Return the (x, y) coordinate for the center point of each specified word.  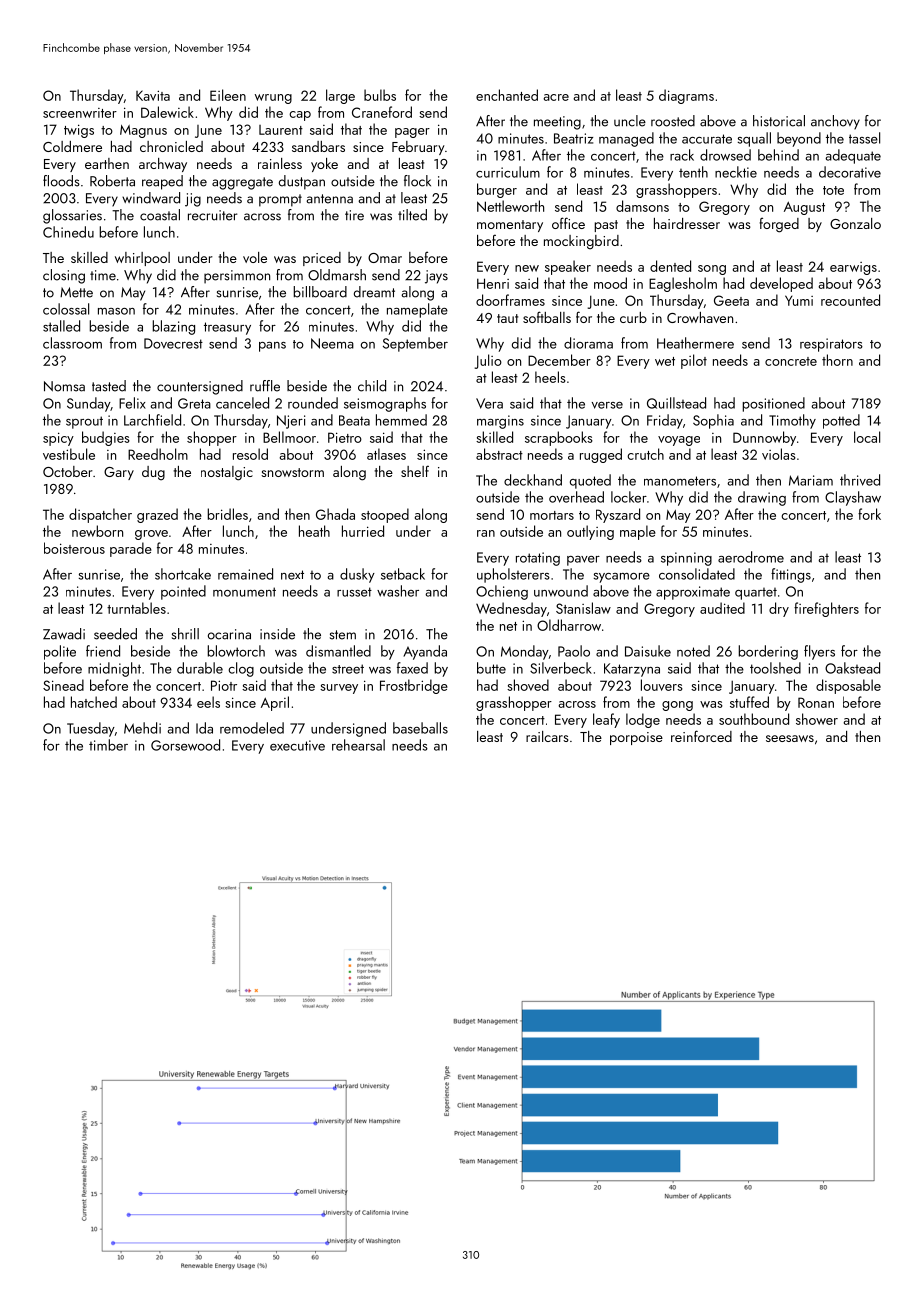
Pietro (345, 437)
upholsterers (513, 575)
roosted (673, 121)
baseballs (420, 728)
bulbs (380, 95)
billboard (320, 292)
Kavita (153, 95)
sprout (84, 422)
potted (841, 421)
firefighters (826, 609)
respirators (831, 345)
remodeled (252, 728)
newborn (97, 531)
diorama (588, 343)
